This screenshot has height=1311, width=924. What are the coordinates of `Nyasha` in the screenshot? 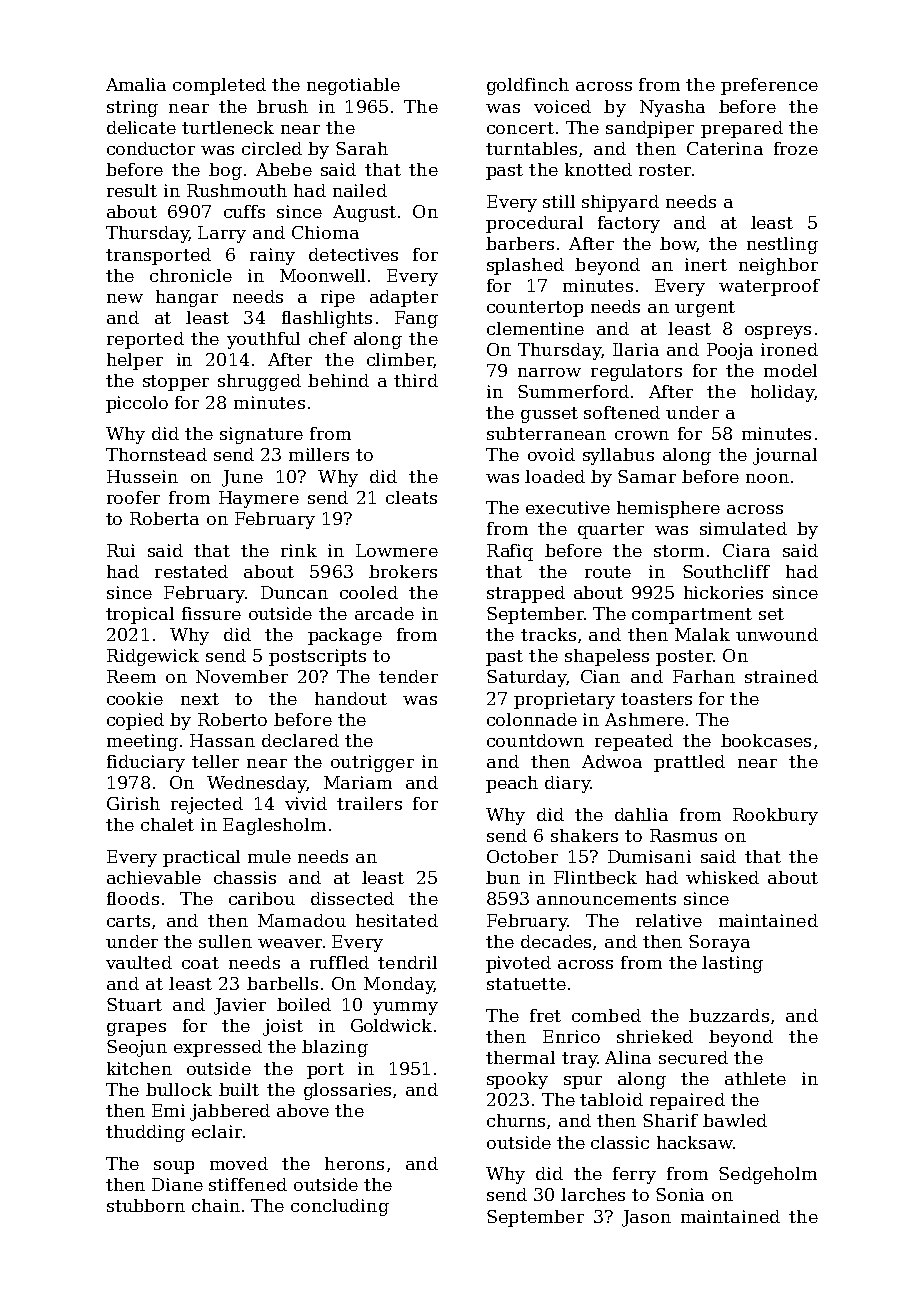 It's located at (672, 108).
